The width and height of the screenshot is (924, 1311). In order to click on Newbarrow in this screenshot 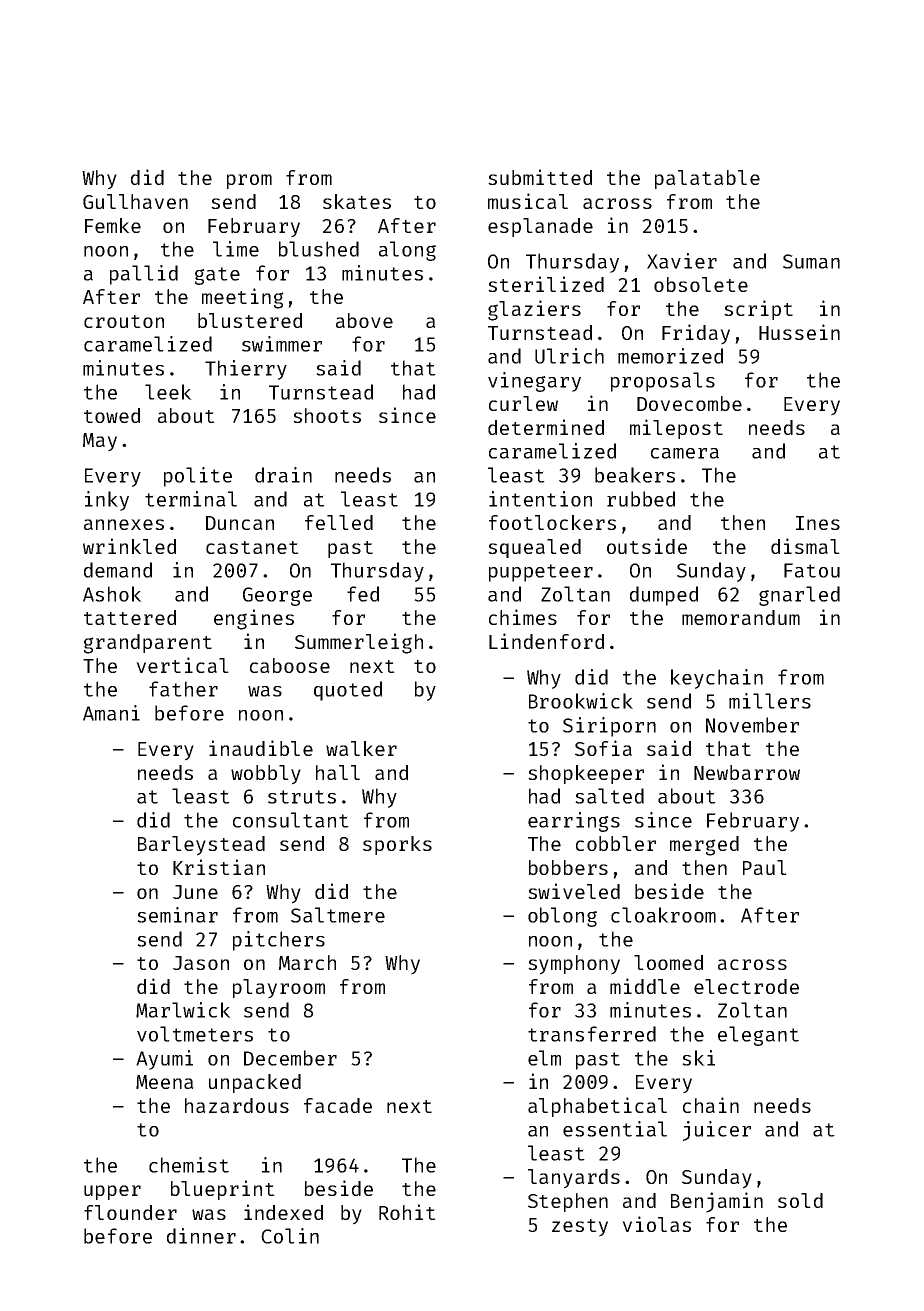, I will do `click(747, 772)`.
